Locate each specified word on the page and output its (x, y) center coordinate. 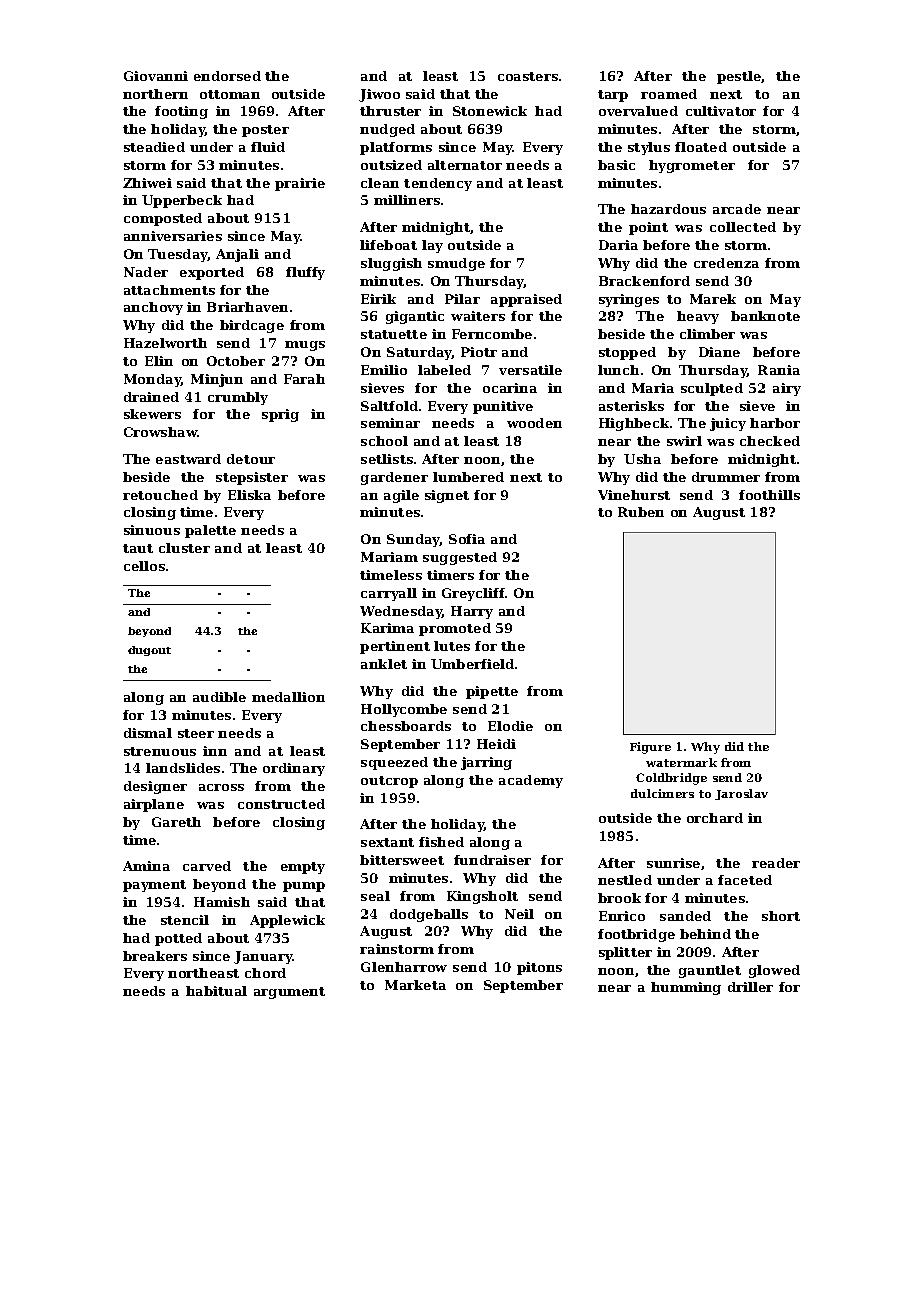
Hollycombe (404, 710)
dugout (149, 651)
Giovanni (156, 76)
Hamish (222, 902)
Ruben (641, 512)
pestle (739, 77)
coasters (528, 76)
